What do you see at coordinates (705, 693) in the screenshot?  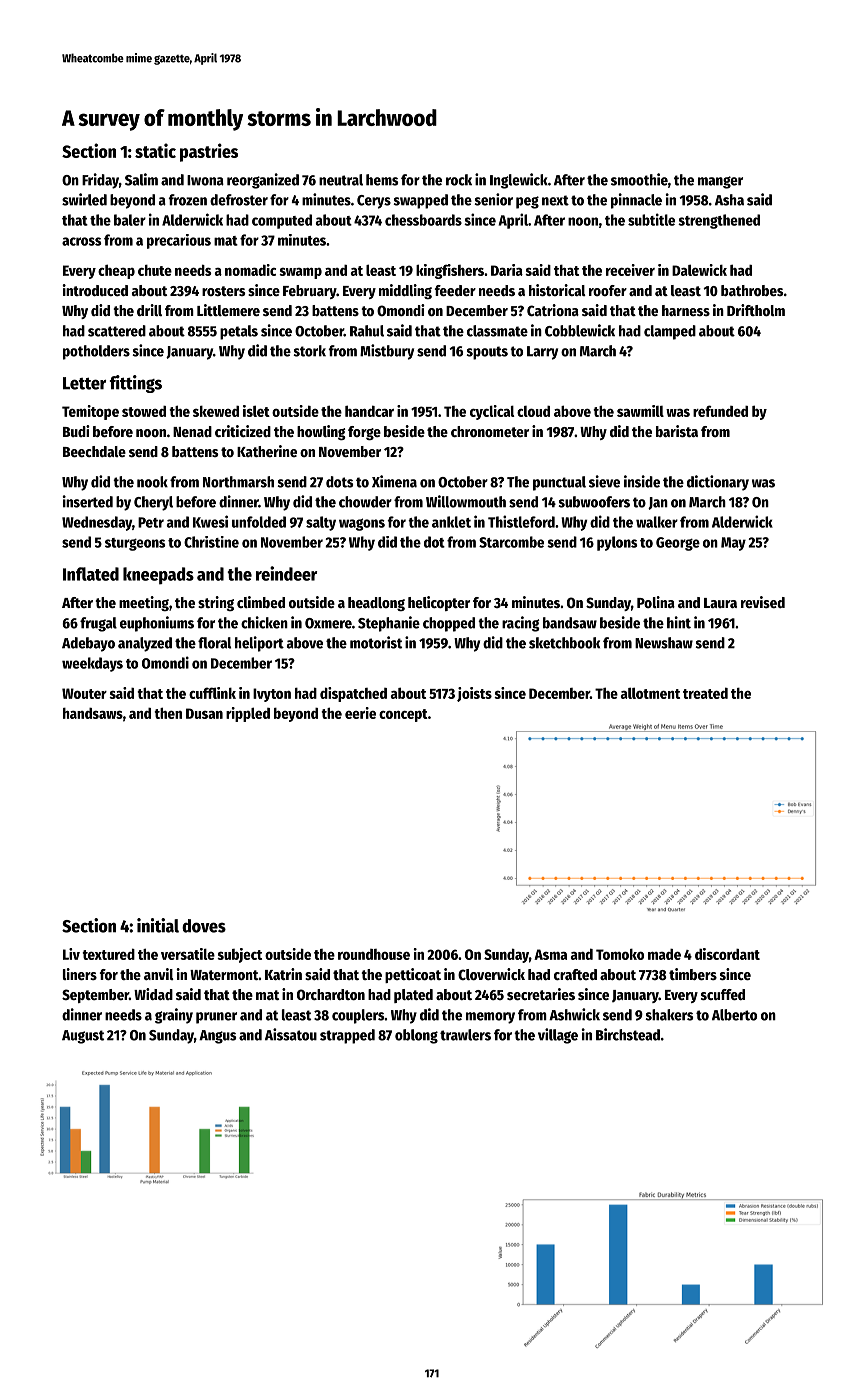 I see `treated` at bounding box center [705, 693].
